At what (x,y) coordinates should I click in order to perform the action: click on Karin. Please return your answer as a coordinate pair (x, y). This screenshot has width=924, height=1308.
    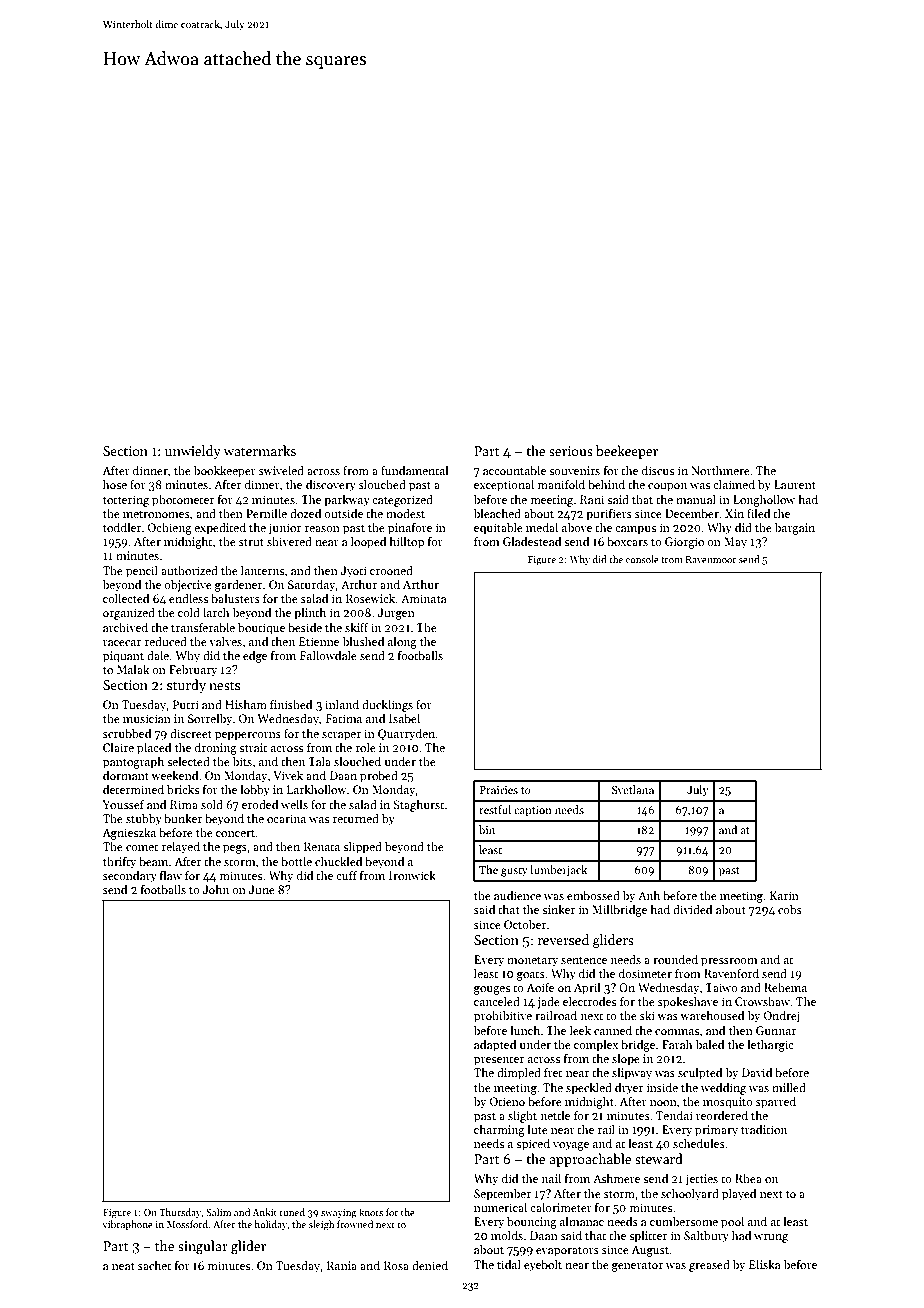
    Looking at the image, I should click on (784, 895).
